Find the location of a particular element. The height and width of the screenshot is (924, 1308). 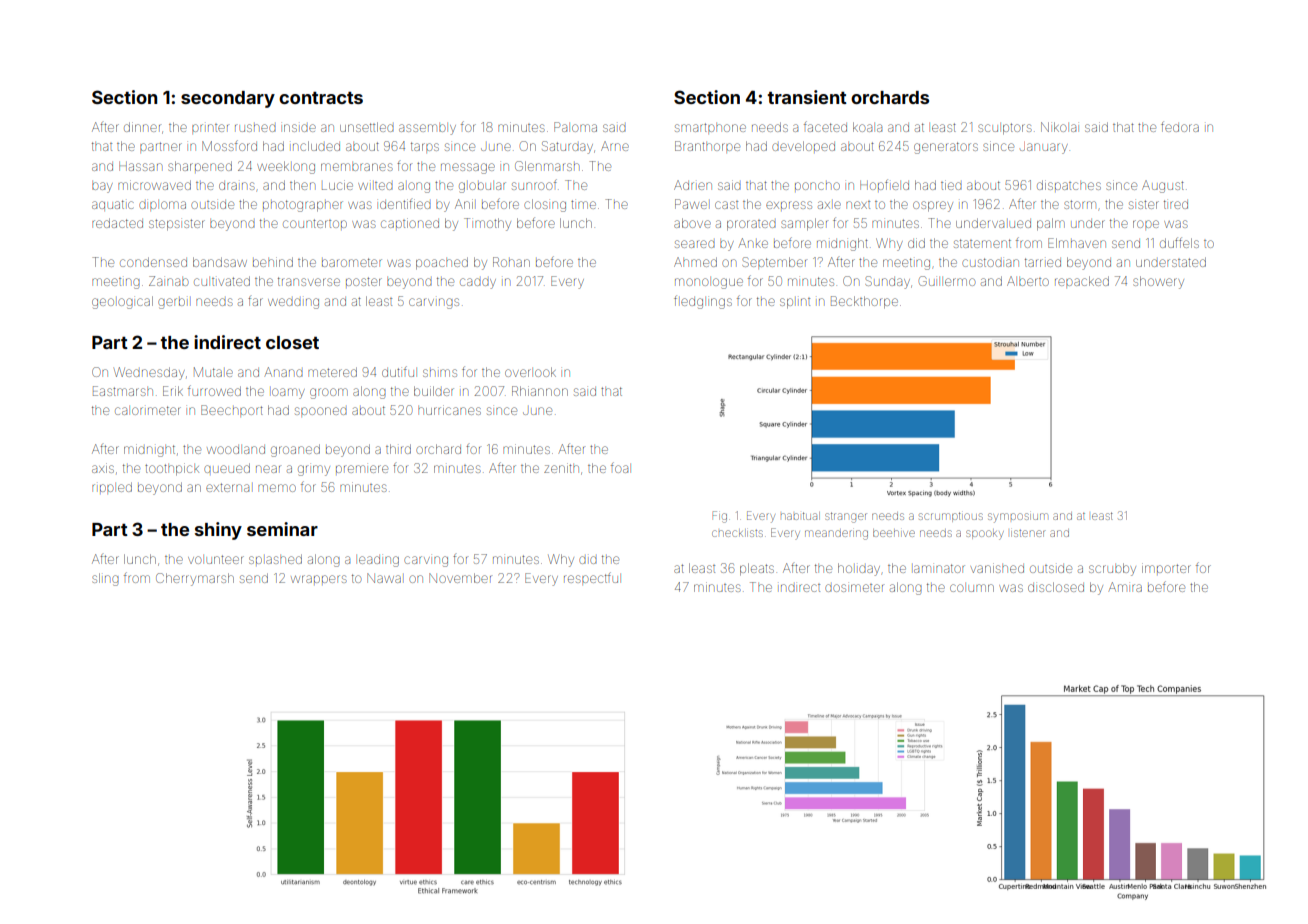

condensed is located at coordinates (153, 262).
